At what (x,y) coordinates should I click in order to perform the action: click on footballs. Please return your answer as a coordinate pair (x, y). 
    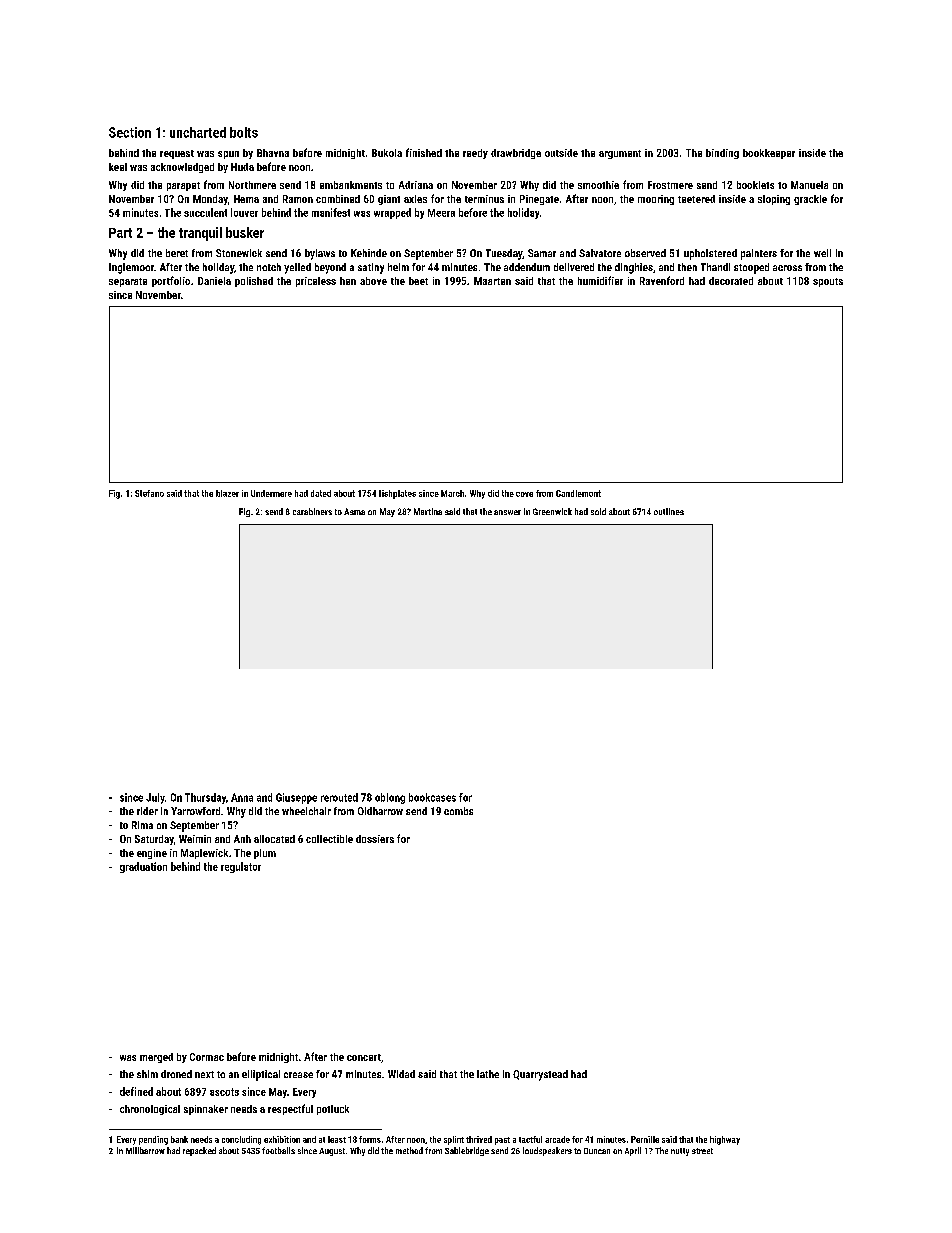
    Looking at the image, I should click on (278, 1150).
